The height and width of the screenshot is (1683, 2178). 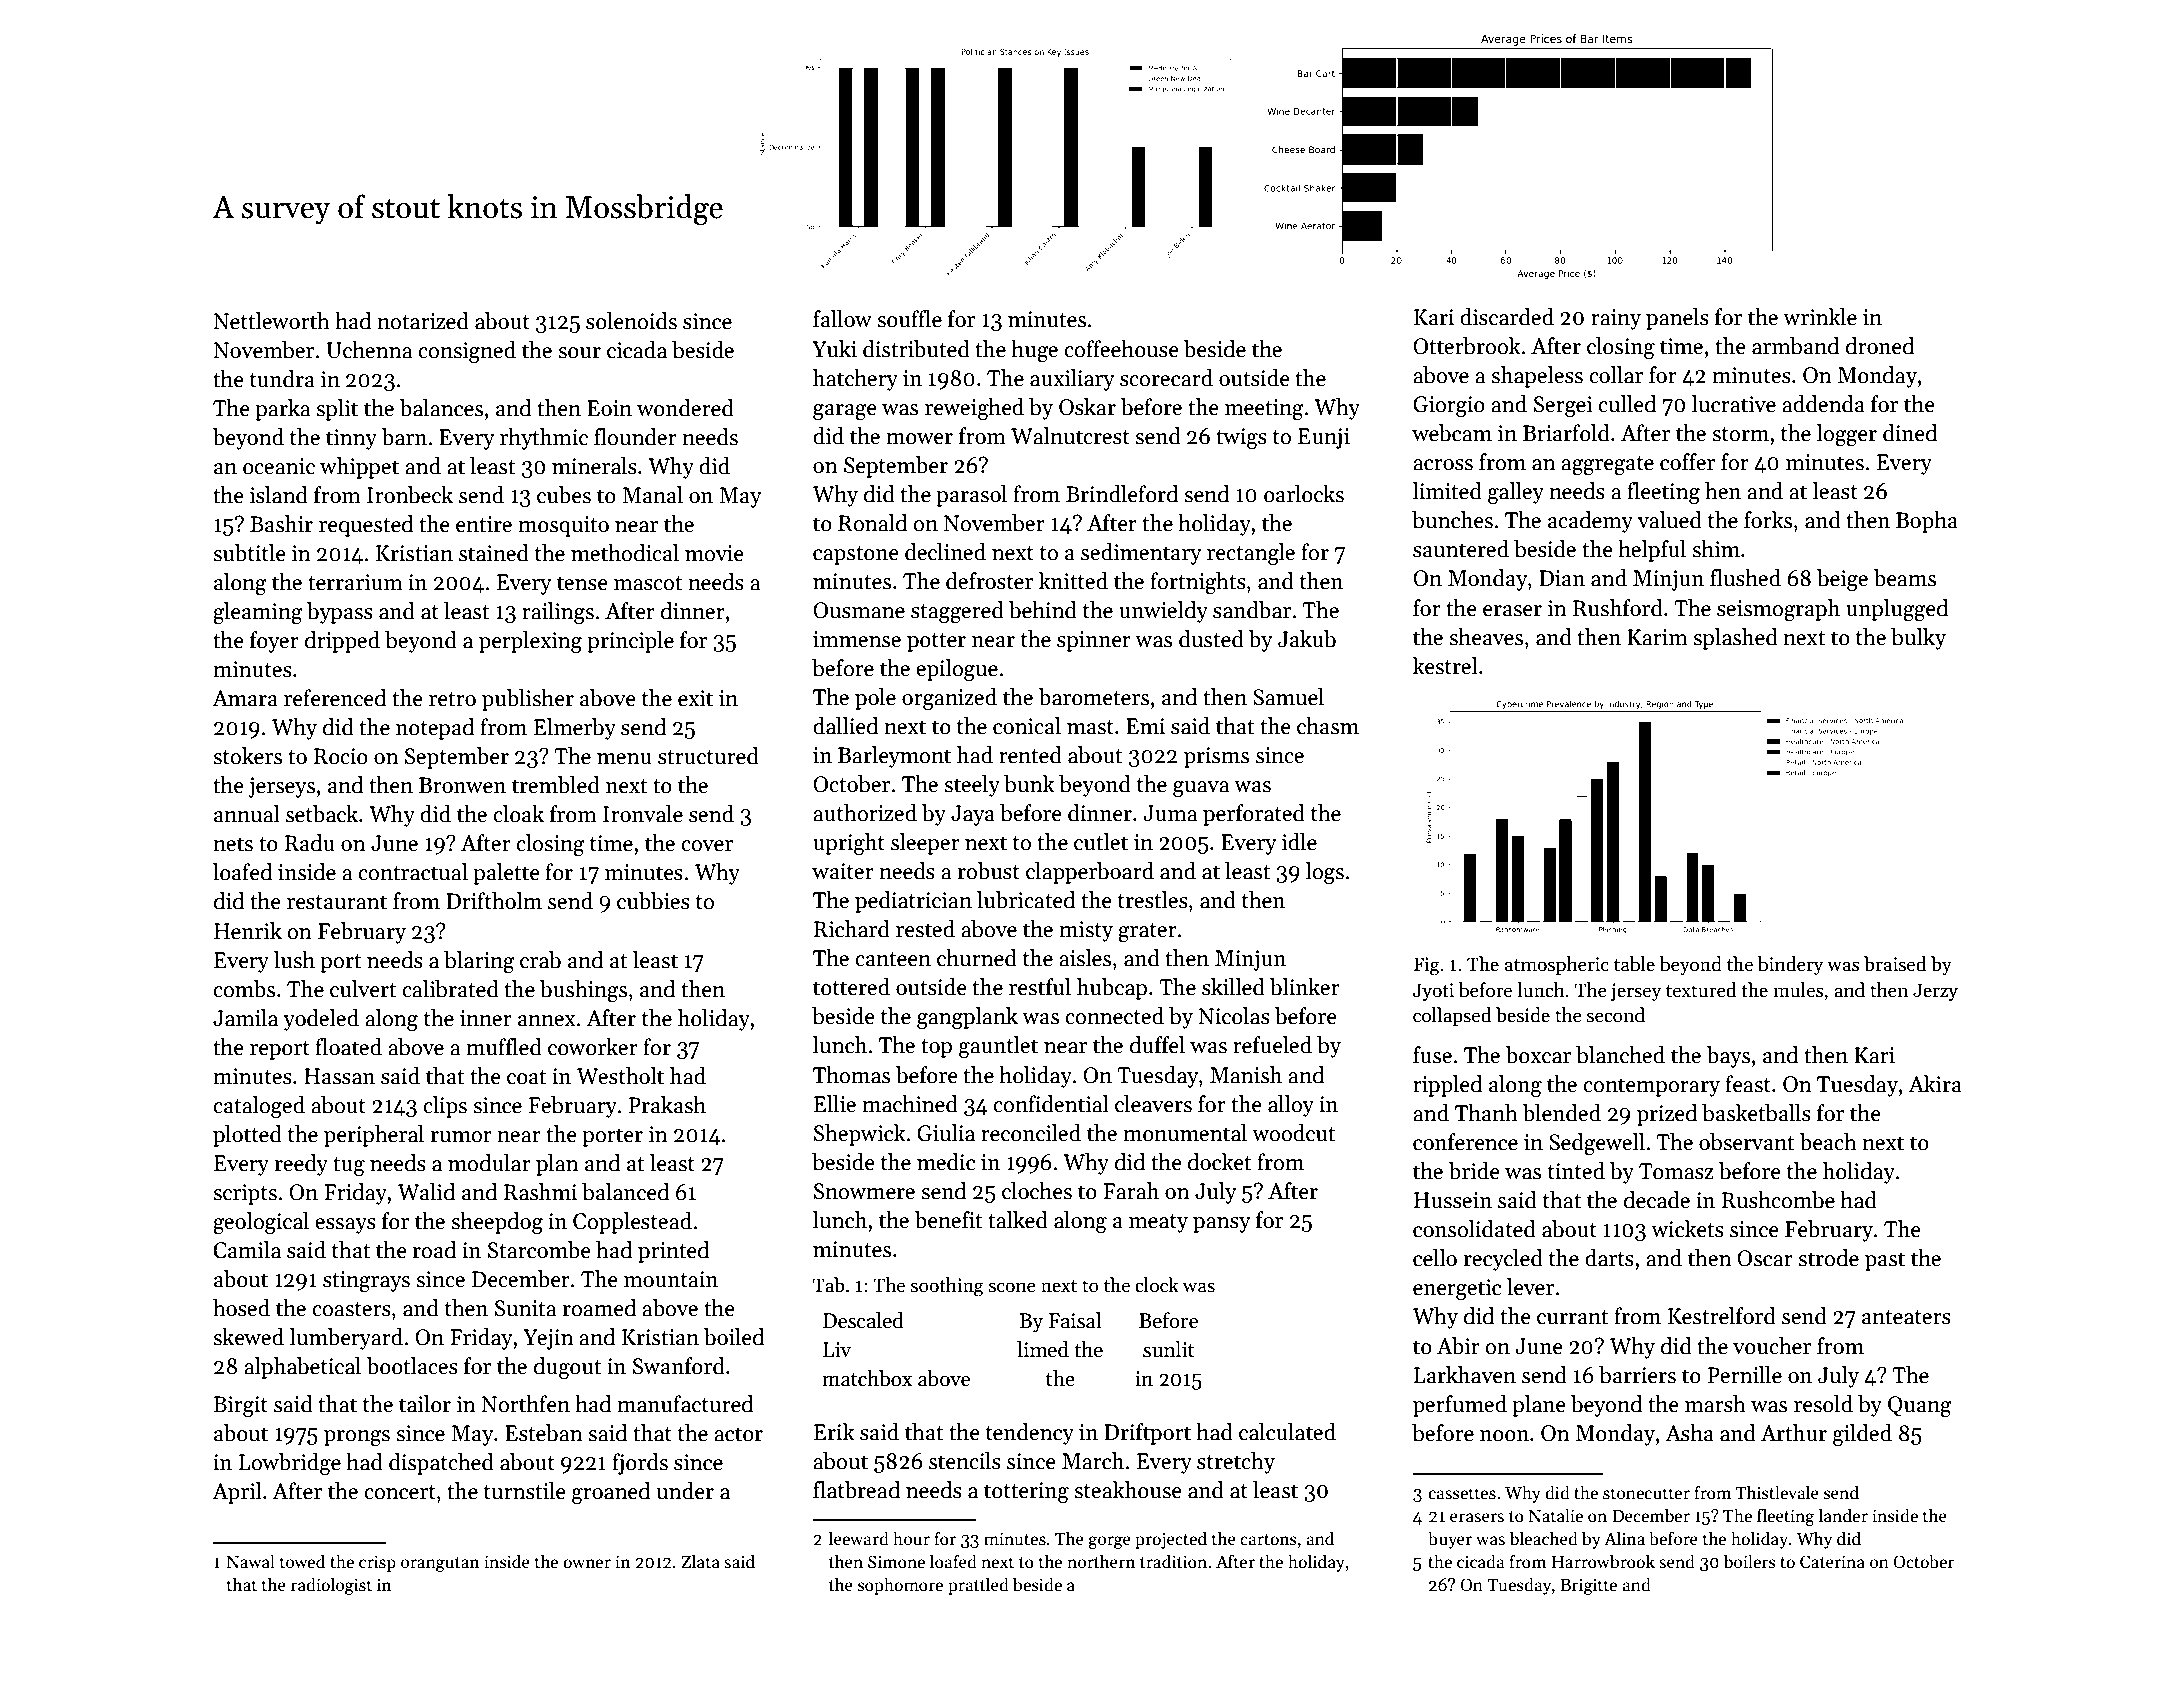 What do you see at coordinates (331, 1586) in the screenshot?
I see `radiologist` at bounding box center [331, 1586].
